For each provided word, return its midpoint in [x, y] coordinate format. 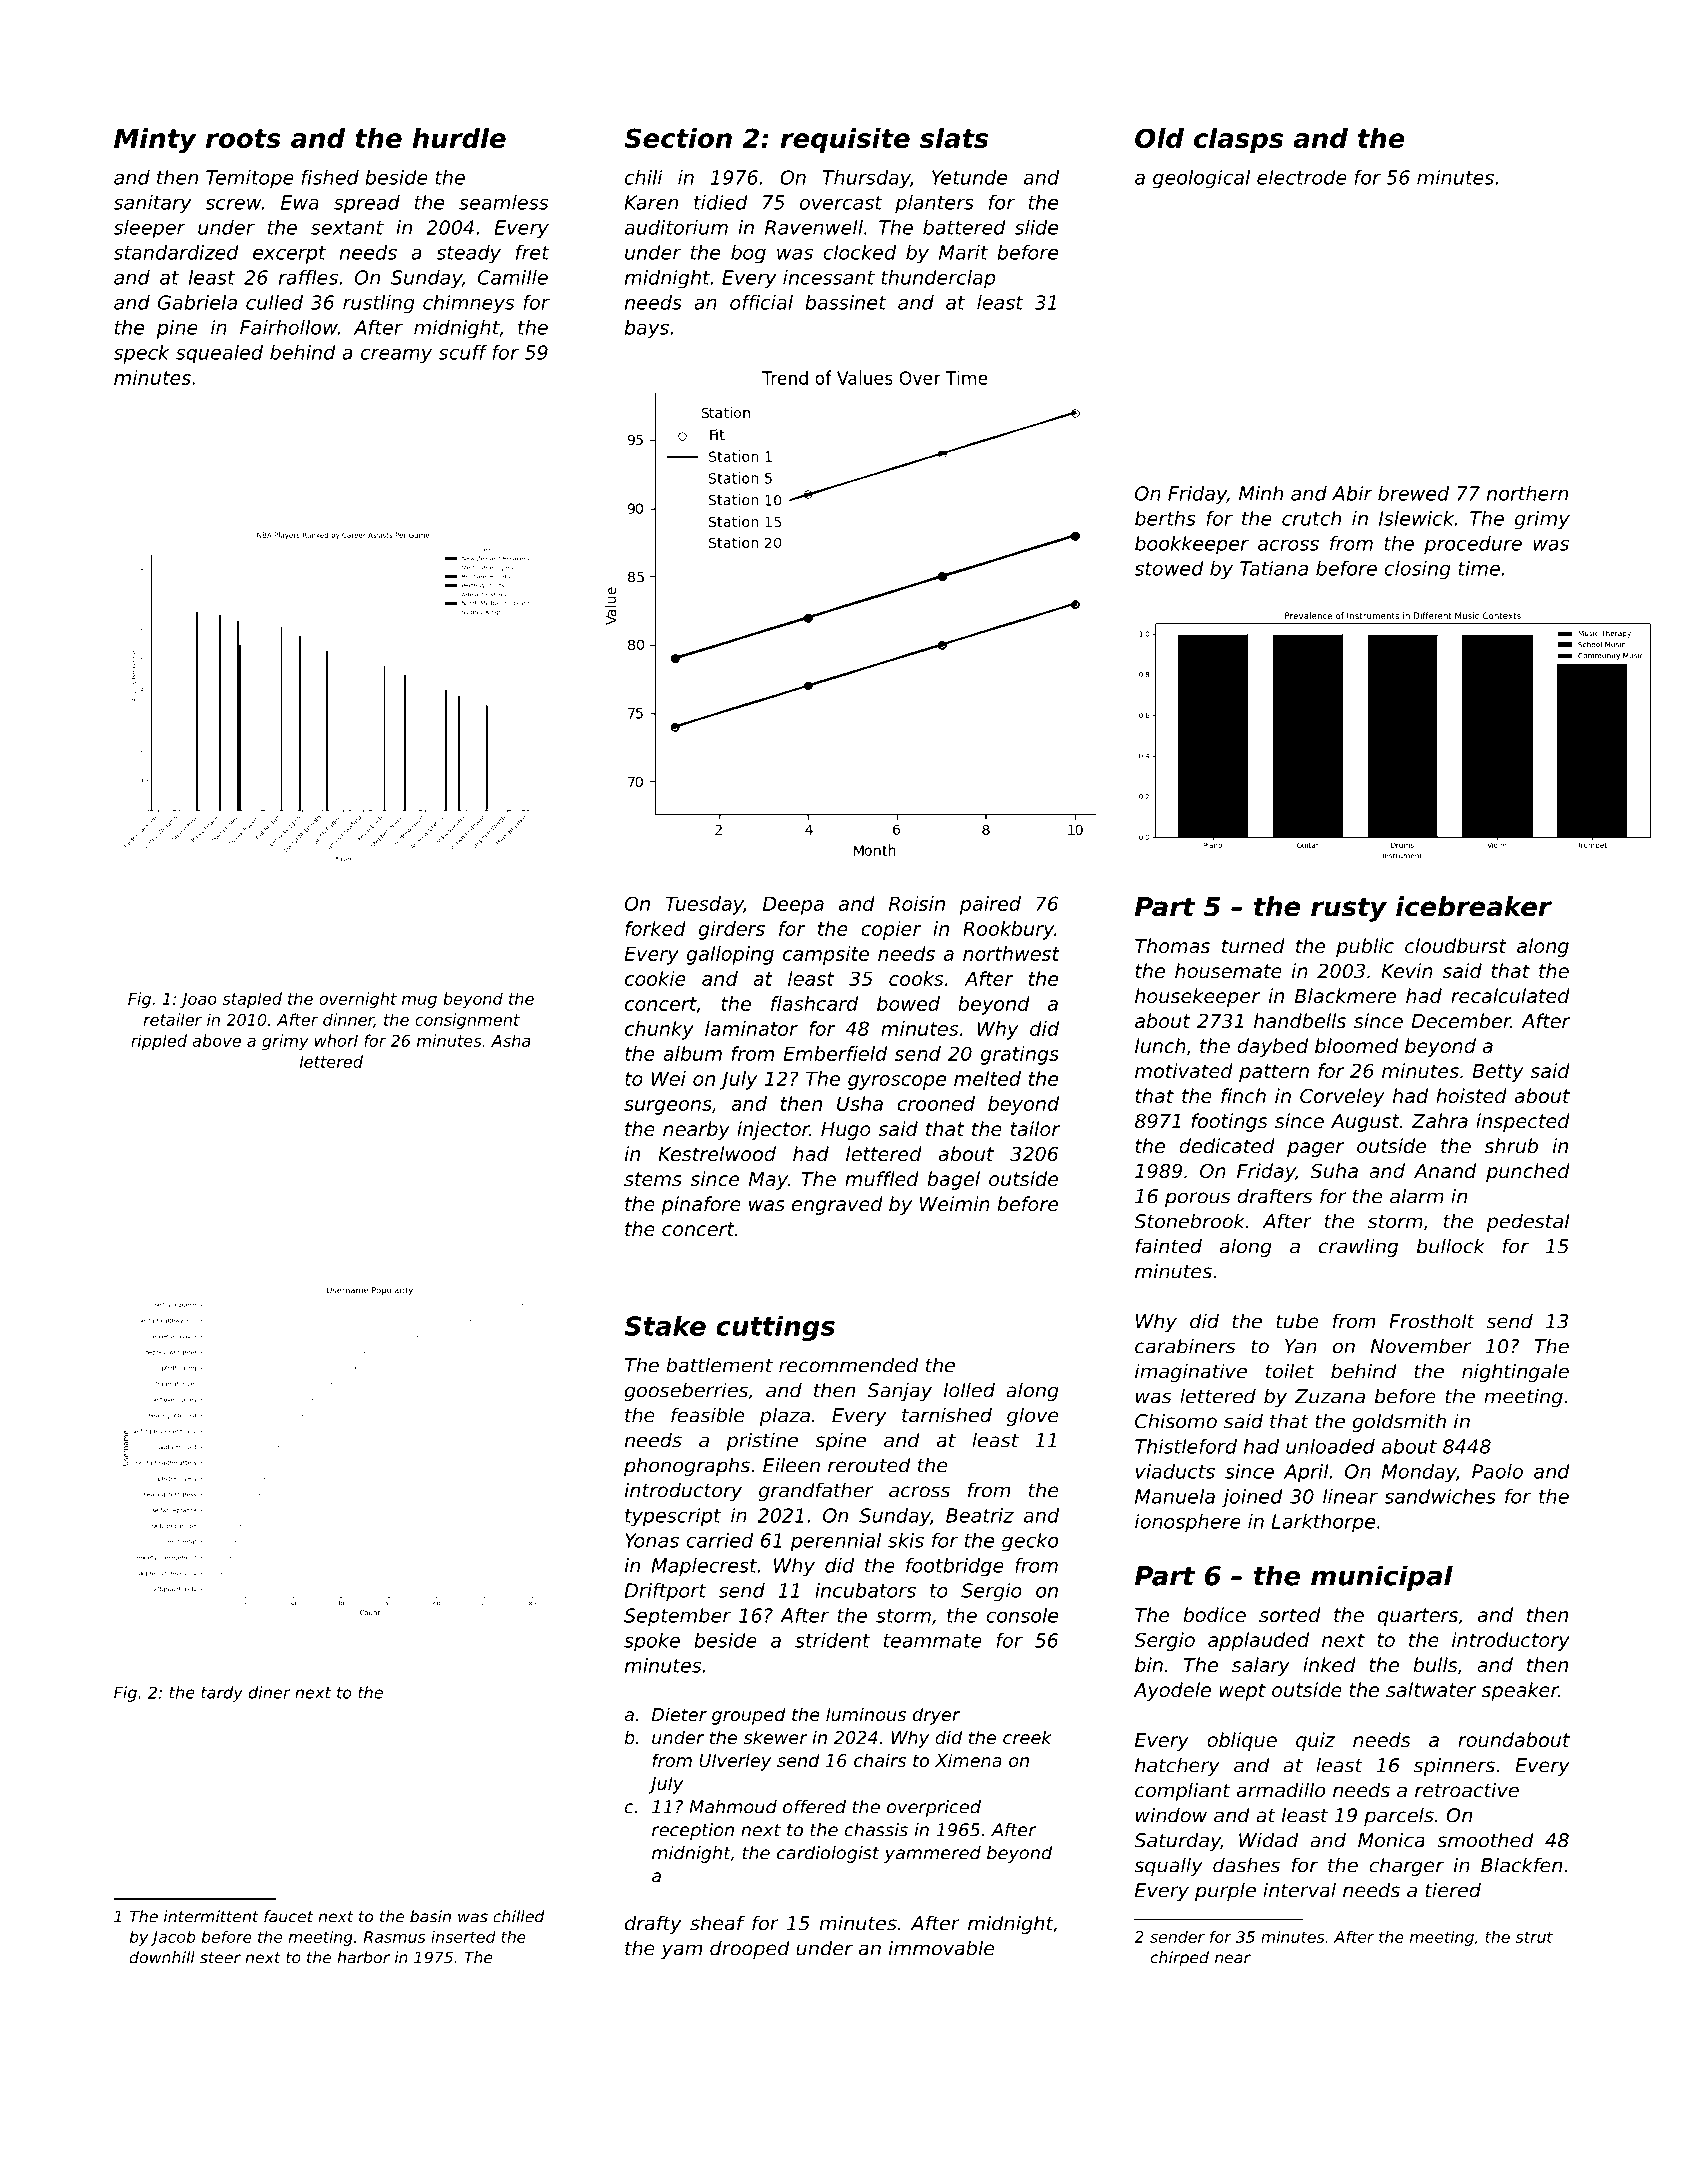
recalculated [1510, 995]
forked [655, 928]
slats [954, 138]
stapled [252, 1000]
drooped [750, 1949]
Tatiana [1274, 568]
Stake [665, 1326]
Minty [155, 141]
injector [773, 1130]
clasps [1238, 140]
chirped [1180, 1959]
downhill [162, 1957]
